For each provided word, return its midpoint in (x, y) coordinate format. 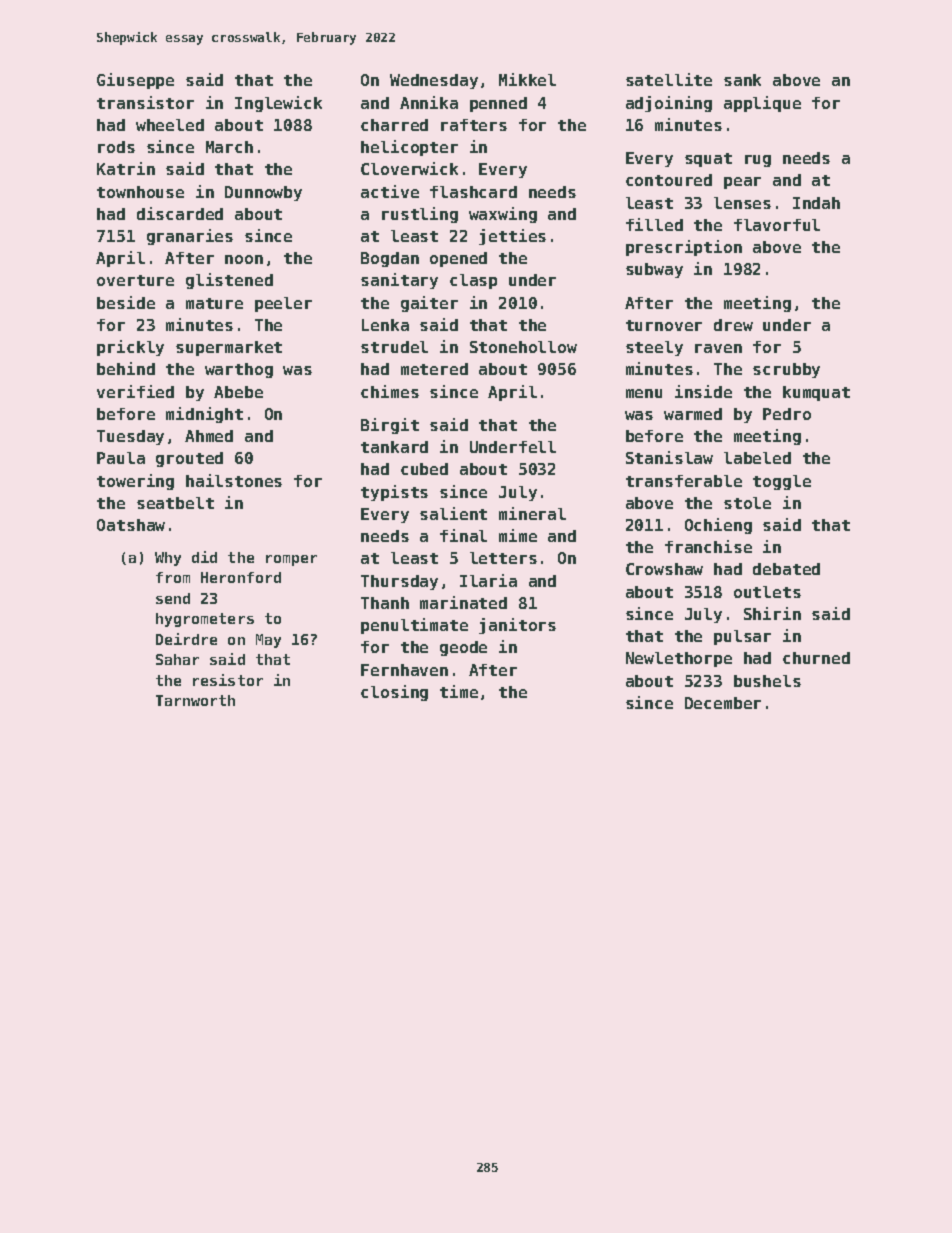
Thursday (399, 582)
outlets (767, 592)
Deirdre (186, 639)
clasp (473, 281)
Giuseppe (135, 81)
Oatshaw (131, 525)
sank (742, 80)
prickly (130, 348)
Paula (121, 458)
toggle (782, 482)
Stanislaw (669, 457)
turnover (664, 325)
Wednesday (434, 81)
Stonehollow (523, 347)
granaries (190, 237)
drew (733, 325)
